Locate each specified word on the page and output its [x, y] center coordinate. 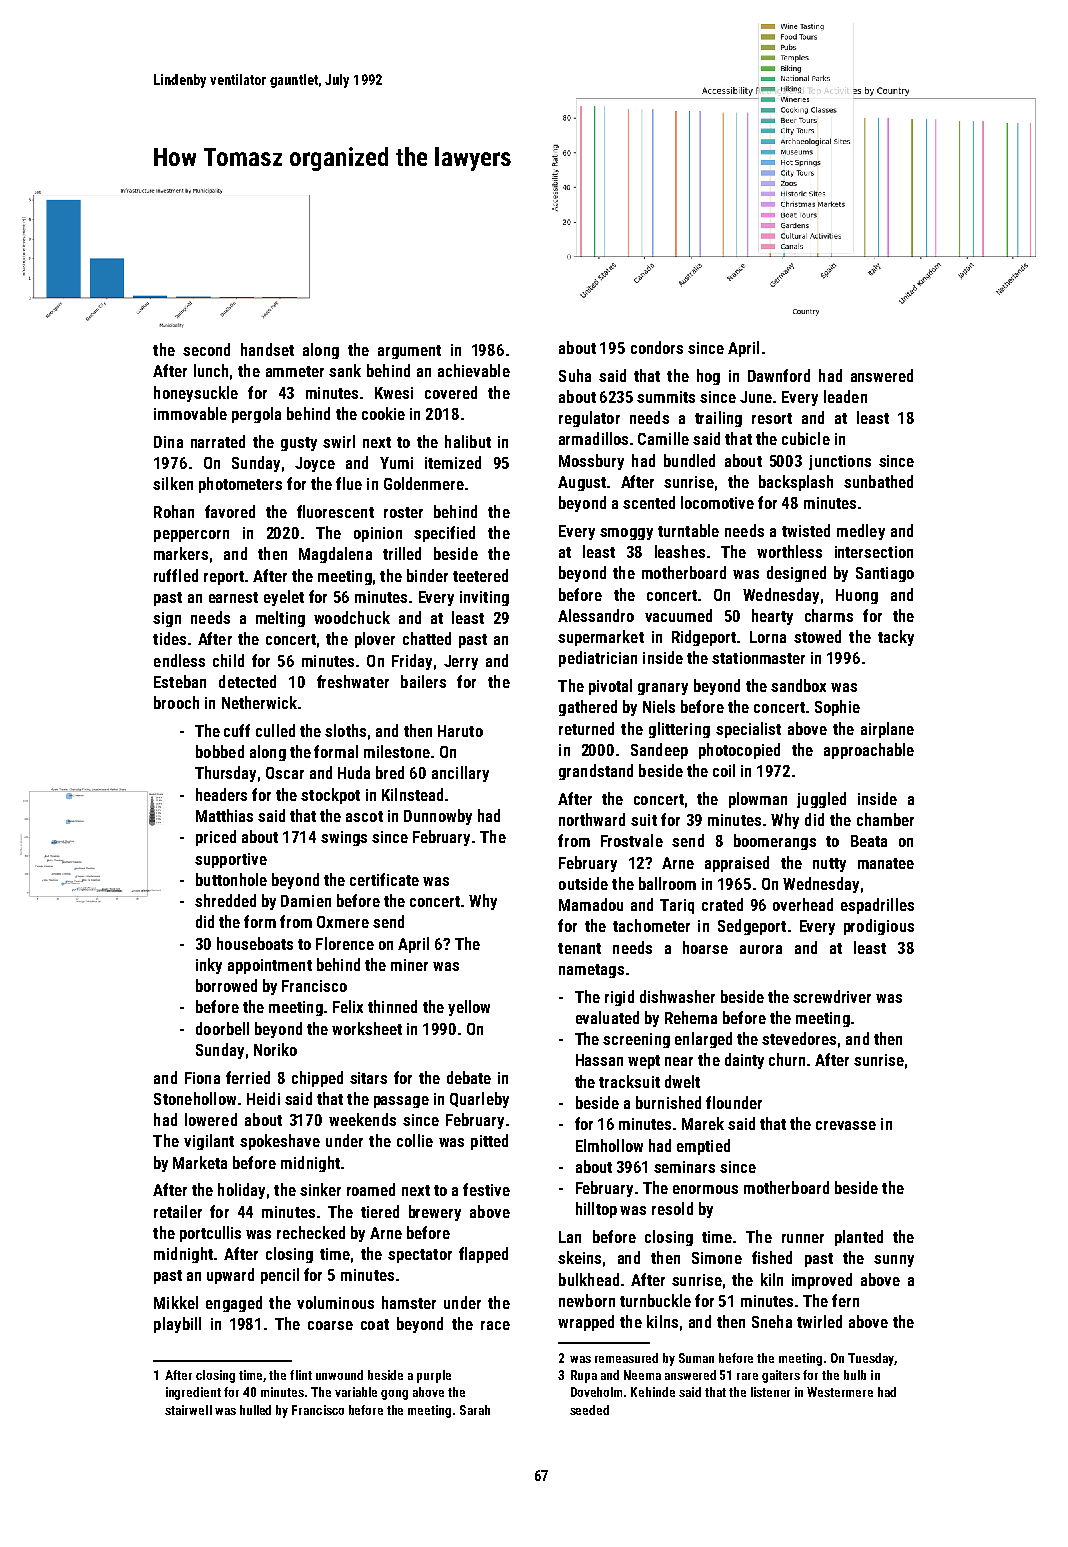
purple [434, 1376]
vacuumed [678, 615]
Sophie [837, 708]
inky [209, 966]
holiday [241, 1191]
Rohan [174, 511]
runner [803, 1238]
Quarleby [479, 1100]
